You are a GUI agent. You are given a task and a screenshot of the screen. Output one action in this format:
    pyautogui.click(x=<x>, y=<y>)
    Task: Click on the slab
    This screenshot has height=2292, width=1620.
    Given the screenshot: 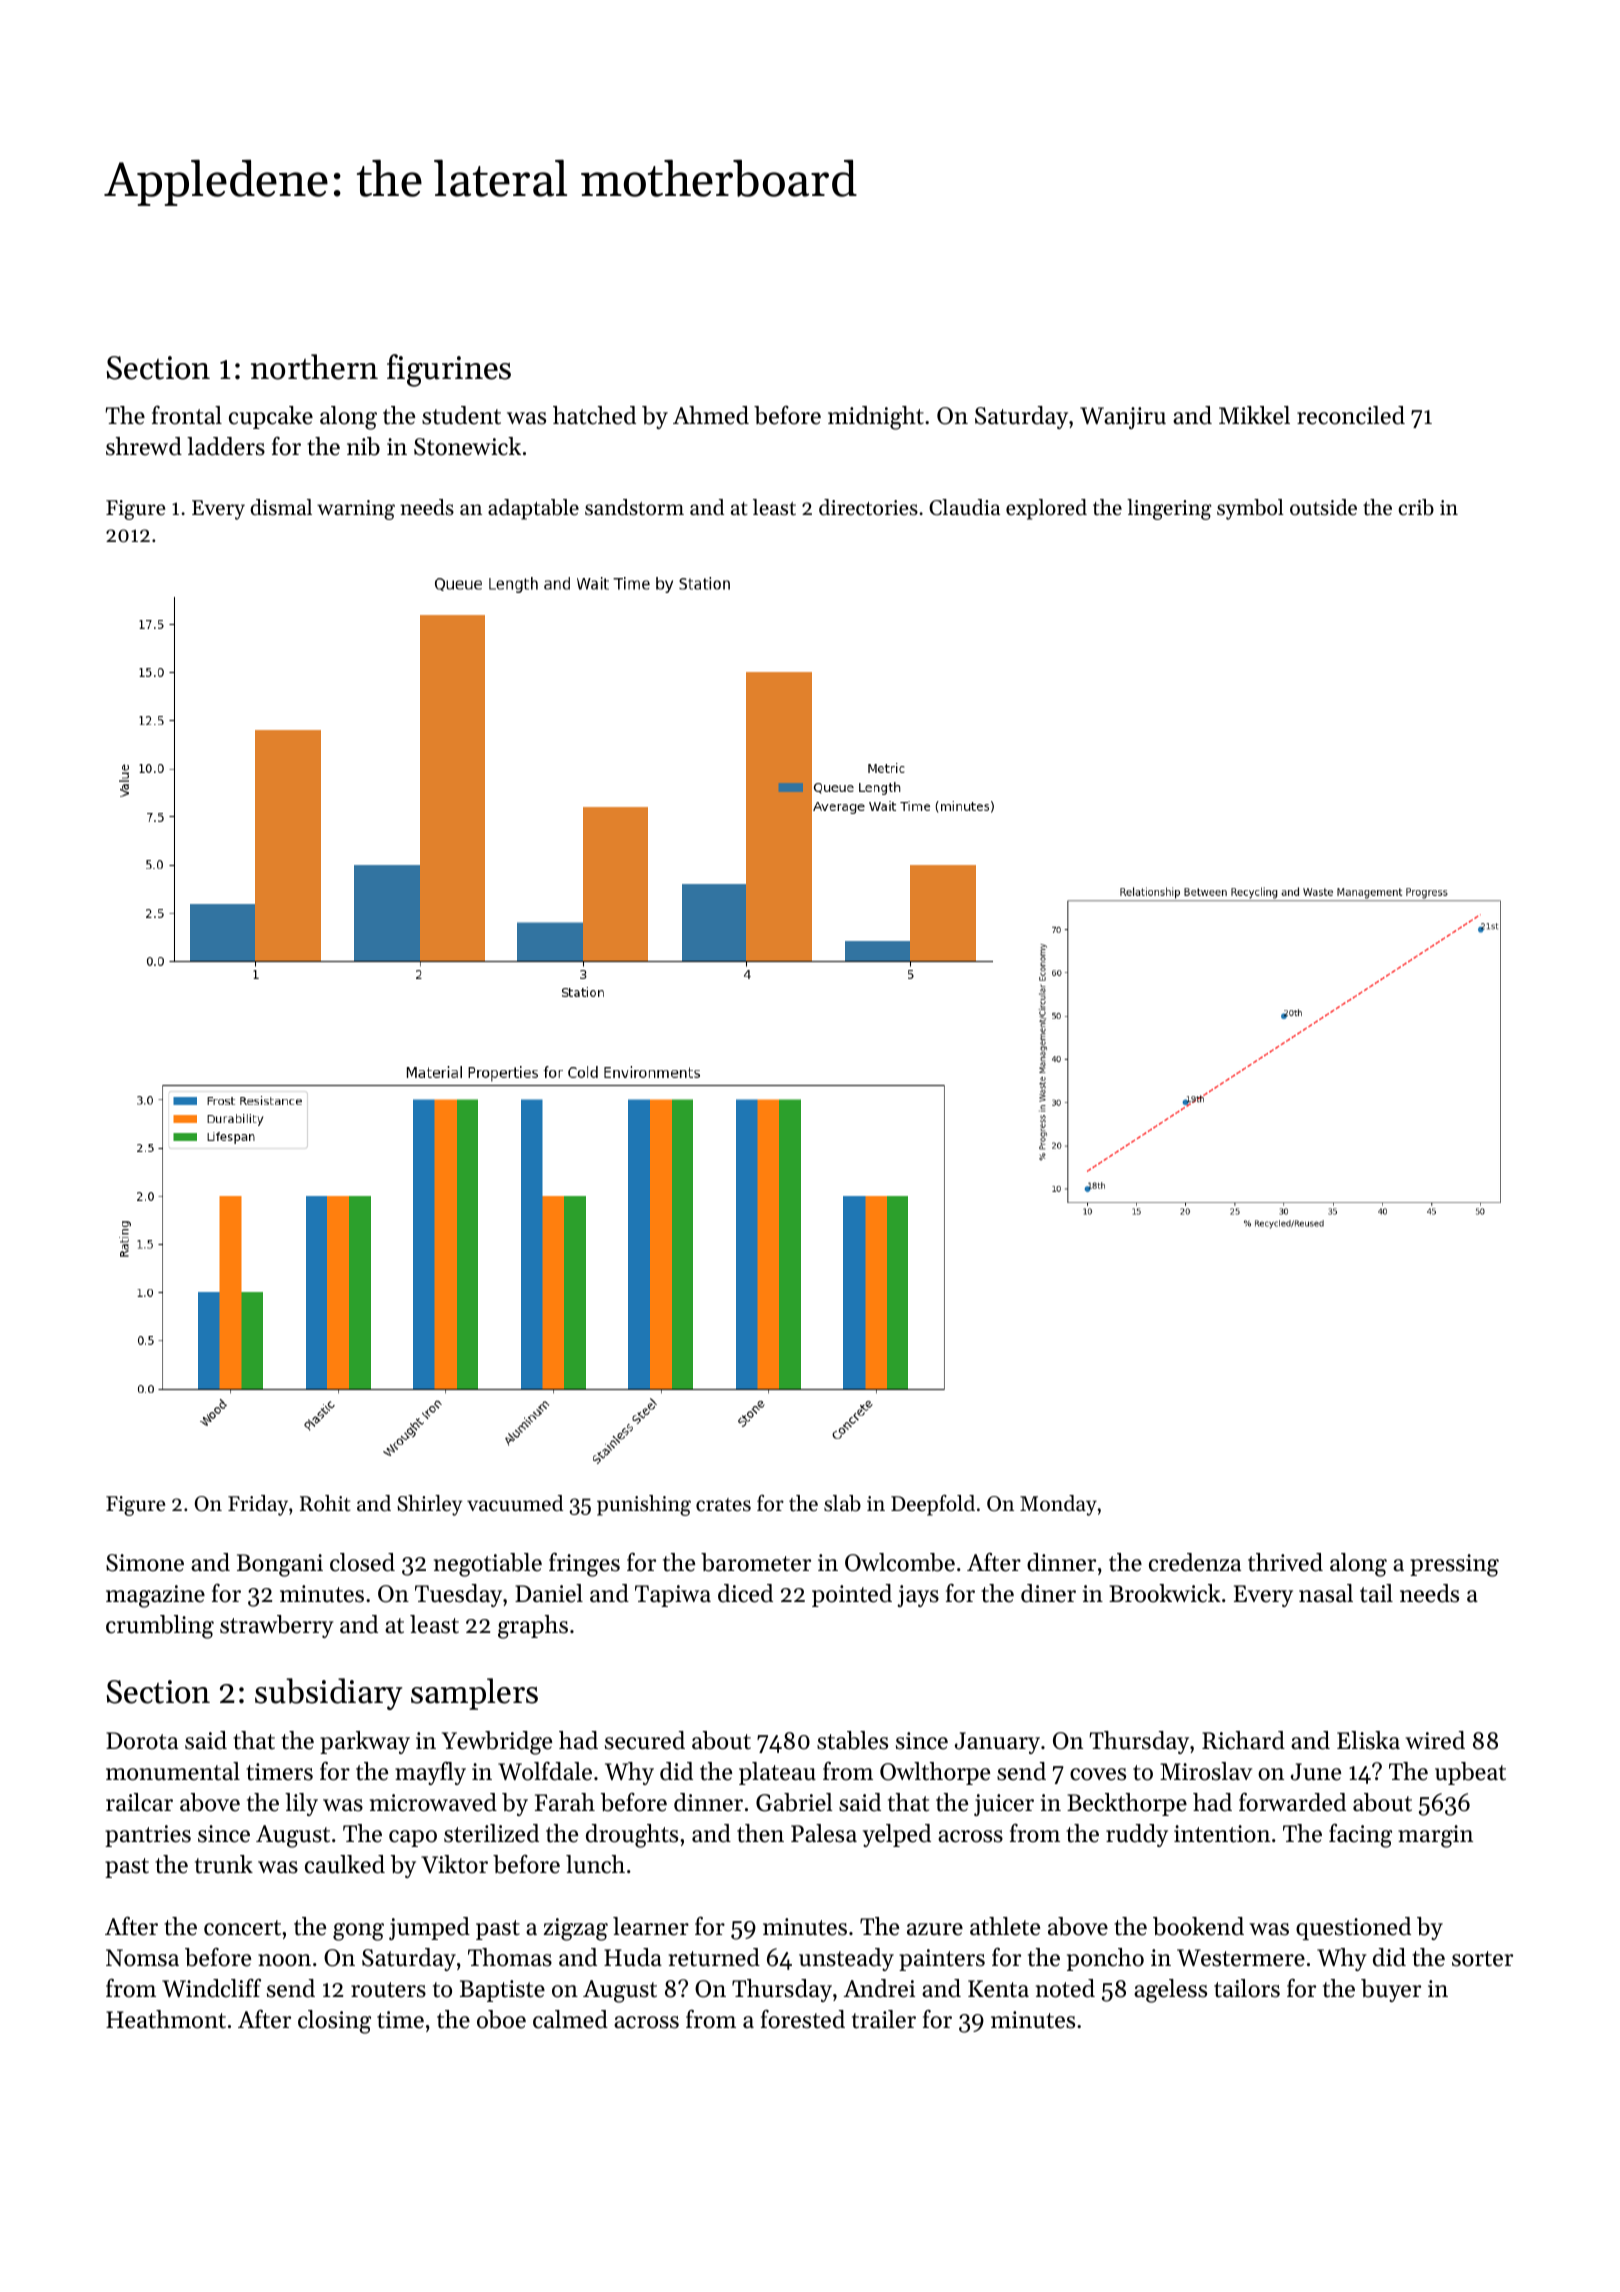 What is the action you would take?
    pyautogui.click(x=842, y=1503)
